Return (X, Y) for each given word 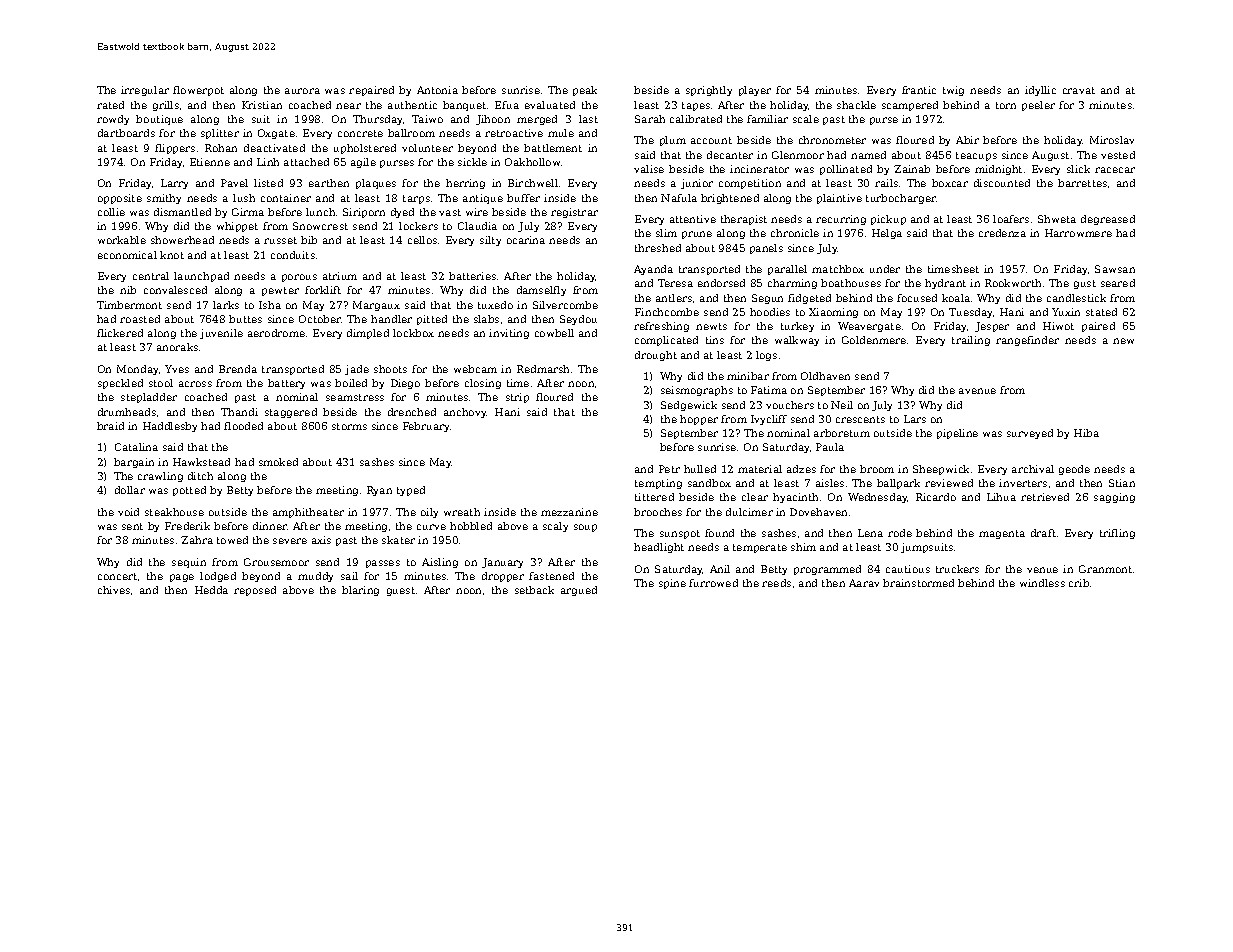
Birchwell (533, 183)
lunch (320, 212)
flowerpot (198, 91)
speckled (120, 384)
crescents (860, 419)
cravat (1079, 90)
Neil (842, 405)
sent (132, 526)
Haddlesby (170, 427)
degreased (1108, 220)
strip (517, 398)
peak (585, 91)
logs (766, 356)
